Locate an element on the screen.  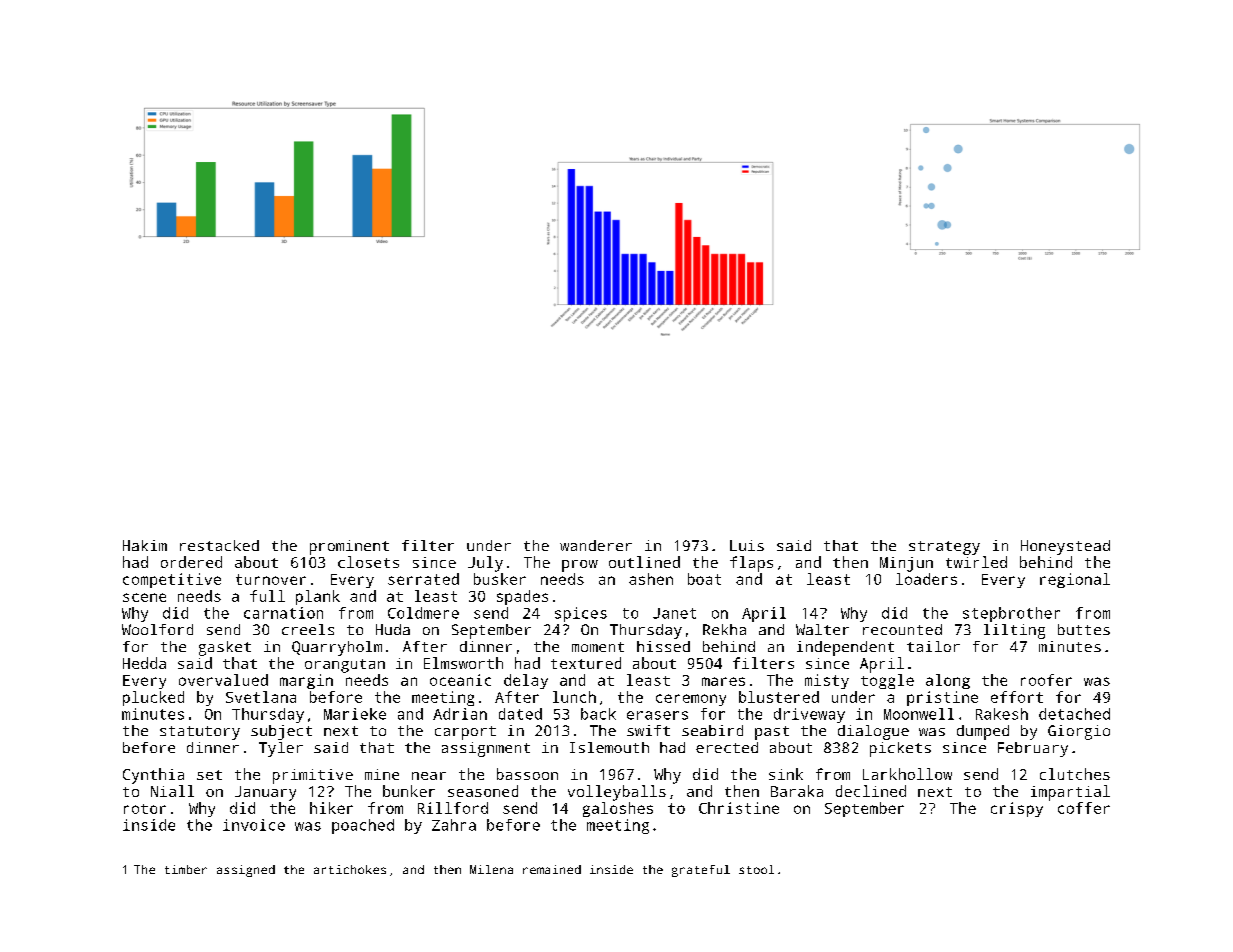
invoice is located at coordinates (254, 825).
